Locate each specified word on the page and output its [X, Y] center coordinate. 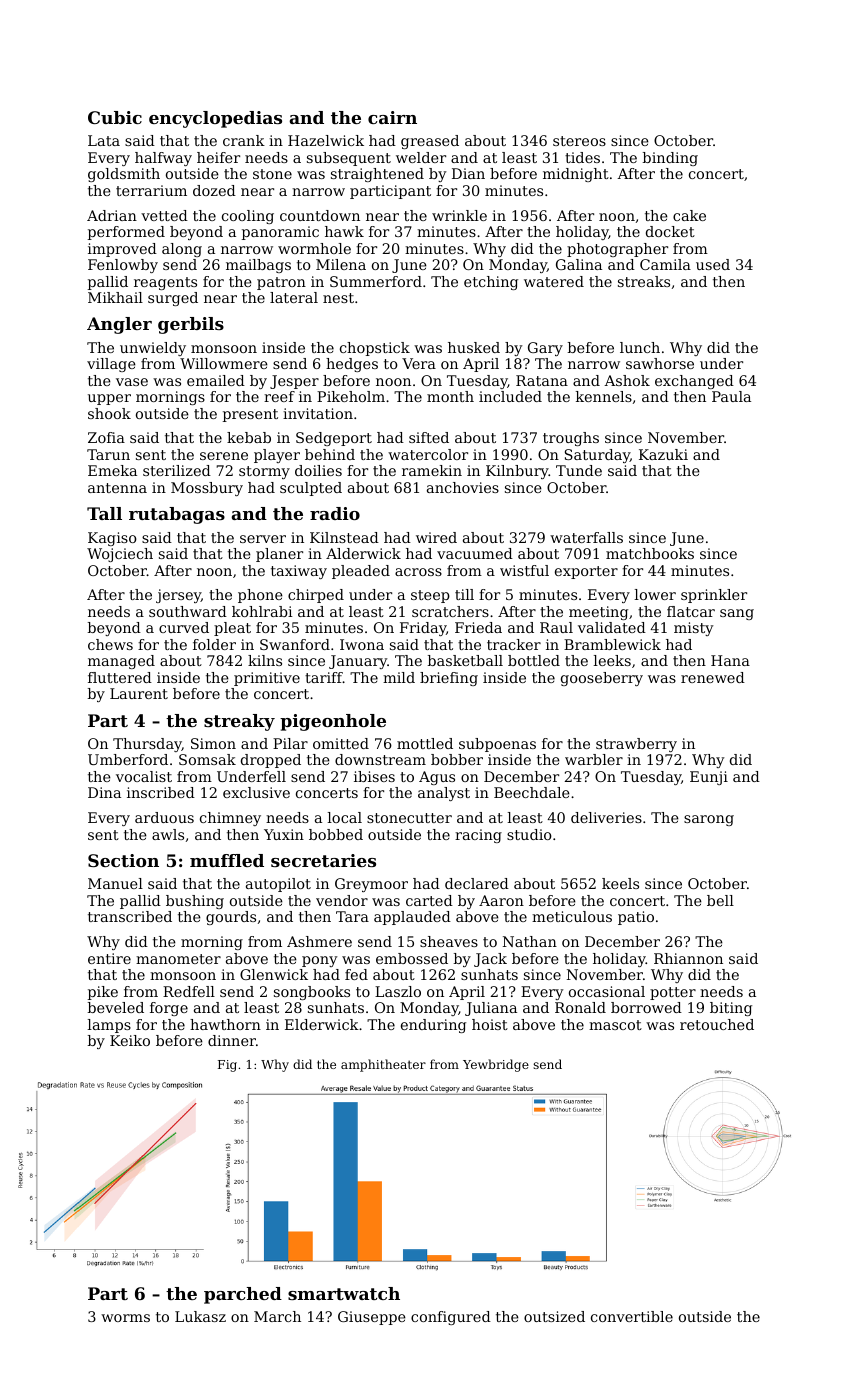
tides [582, 157]
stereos [579, 141]
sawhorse [660, 363]
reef [279, 396]
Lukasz [200, 1316]
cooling [248, 217]
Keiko [130, 1040]
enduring [433, 1026]
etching [491, 283]
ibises [374, 776]
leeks [612, 660]
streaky [239, 722]
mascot [615, 1025]
